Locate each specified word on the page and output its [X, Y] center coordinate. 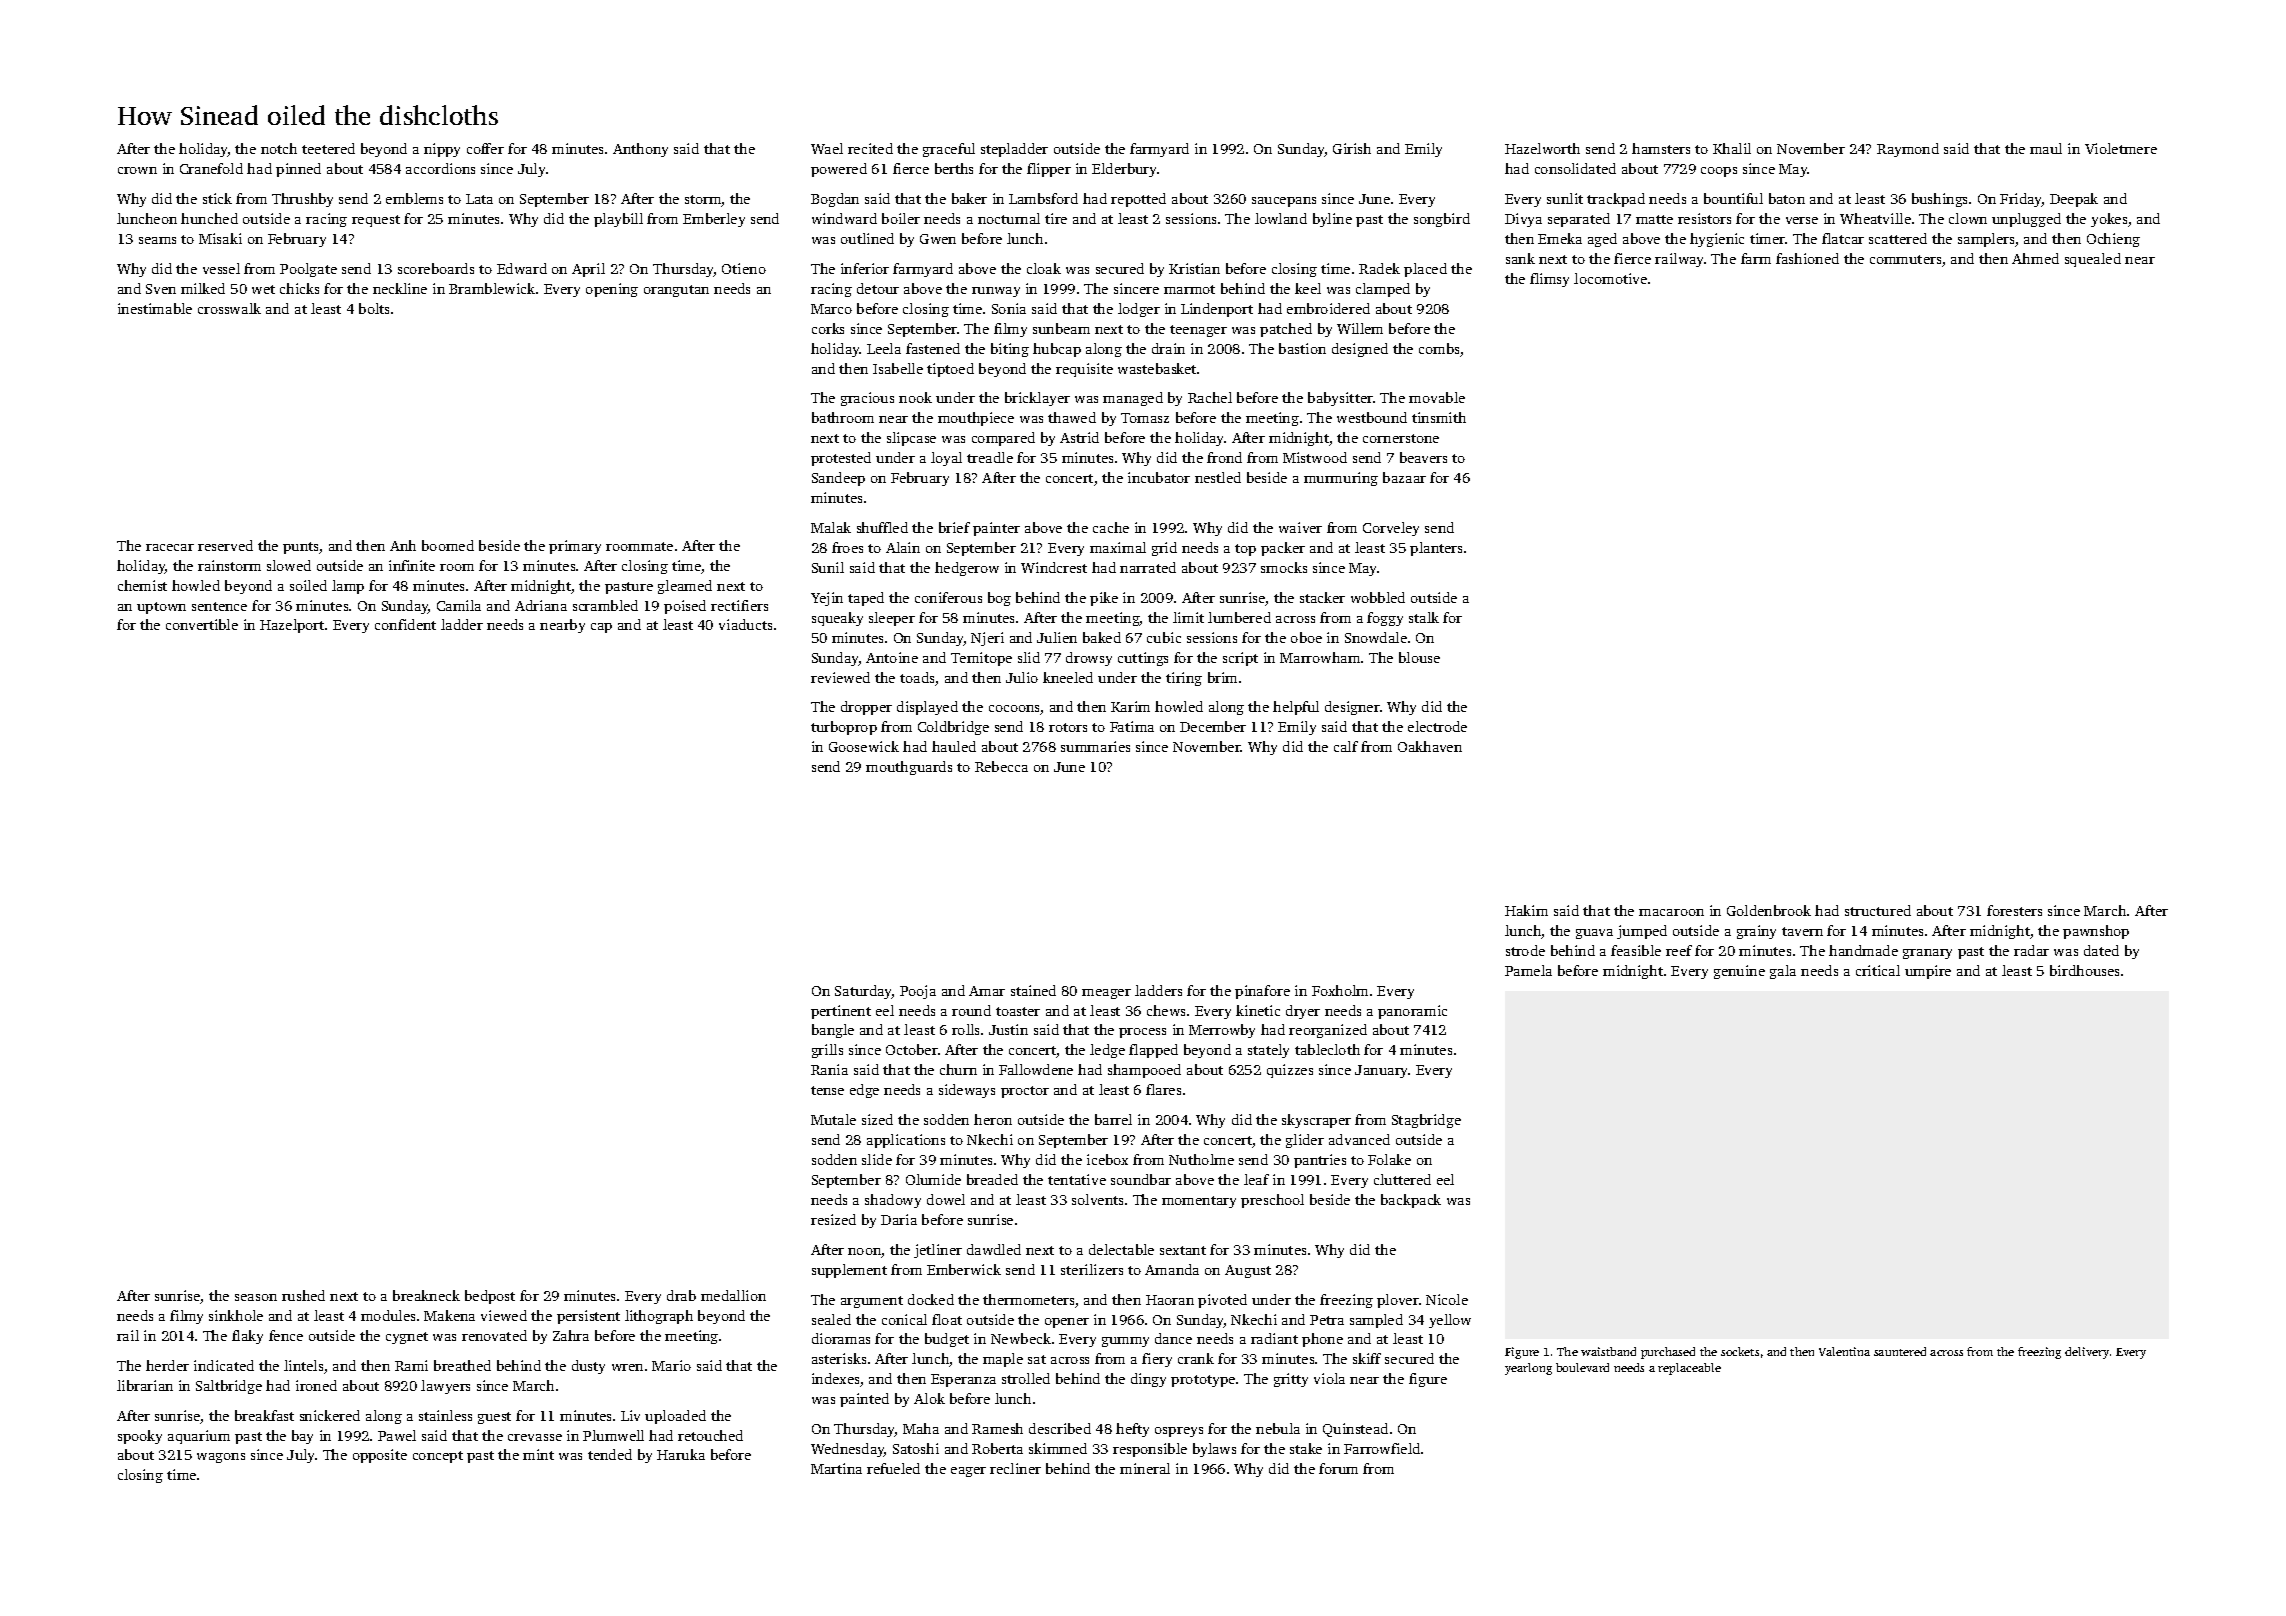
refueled [893, 1468]
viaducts [745, 624]
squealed [2093, 260]
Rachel [1210, 397]
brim [1222, 677]
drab [681, 1295]
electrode [1437, 726]
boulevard [1582, 1367]
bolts [374, 308]
